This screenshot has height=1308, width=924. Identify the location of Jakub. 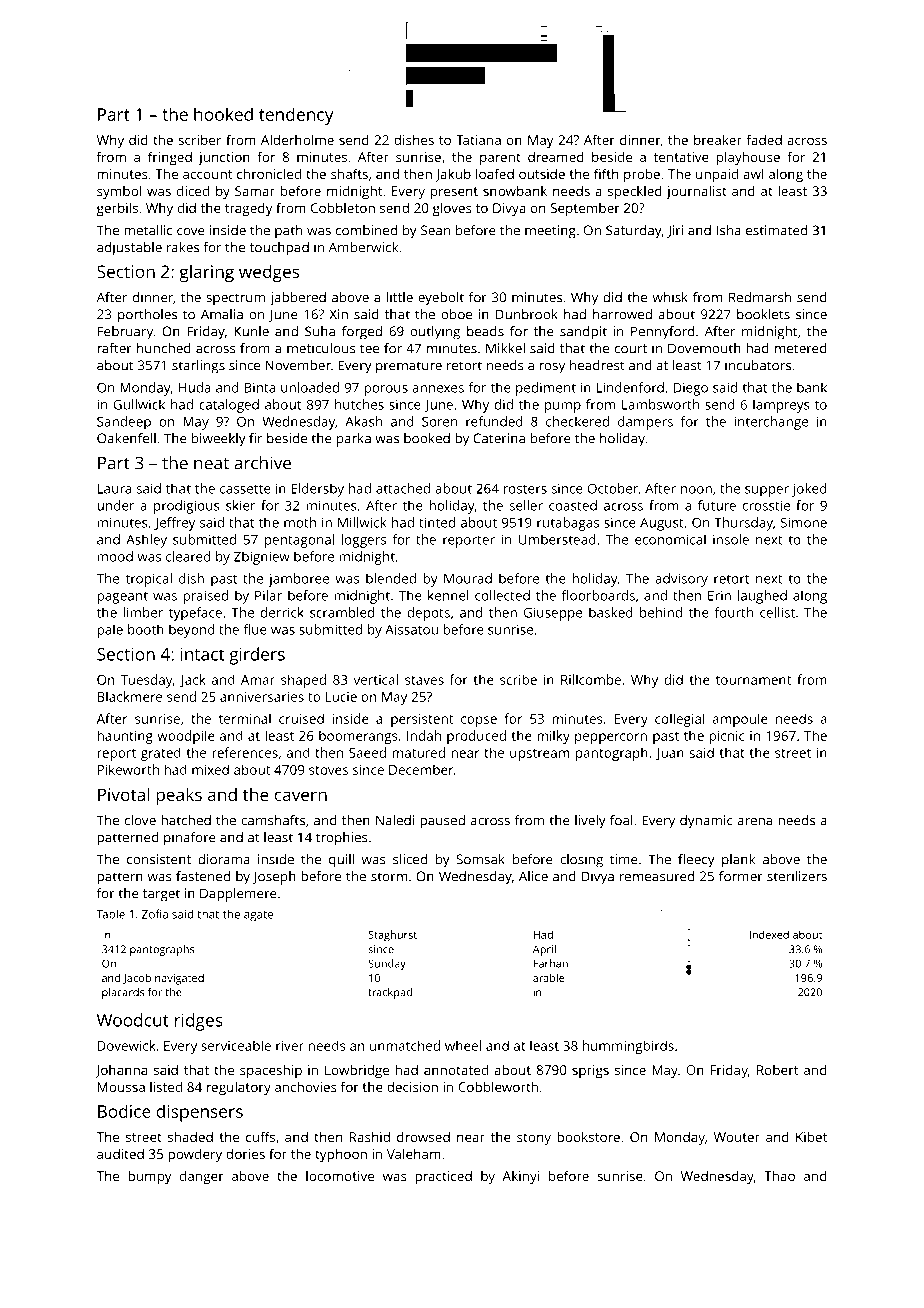
(453, 175).
